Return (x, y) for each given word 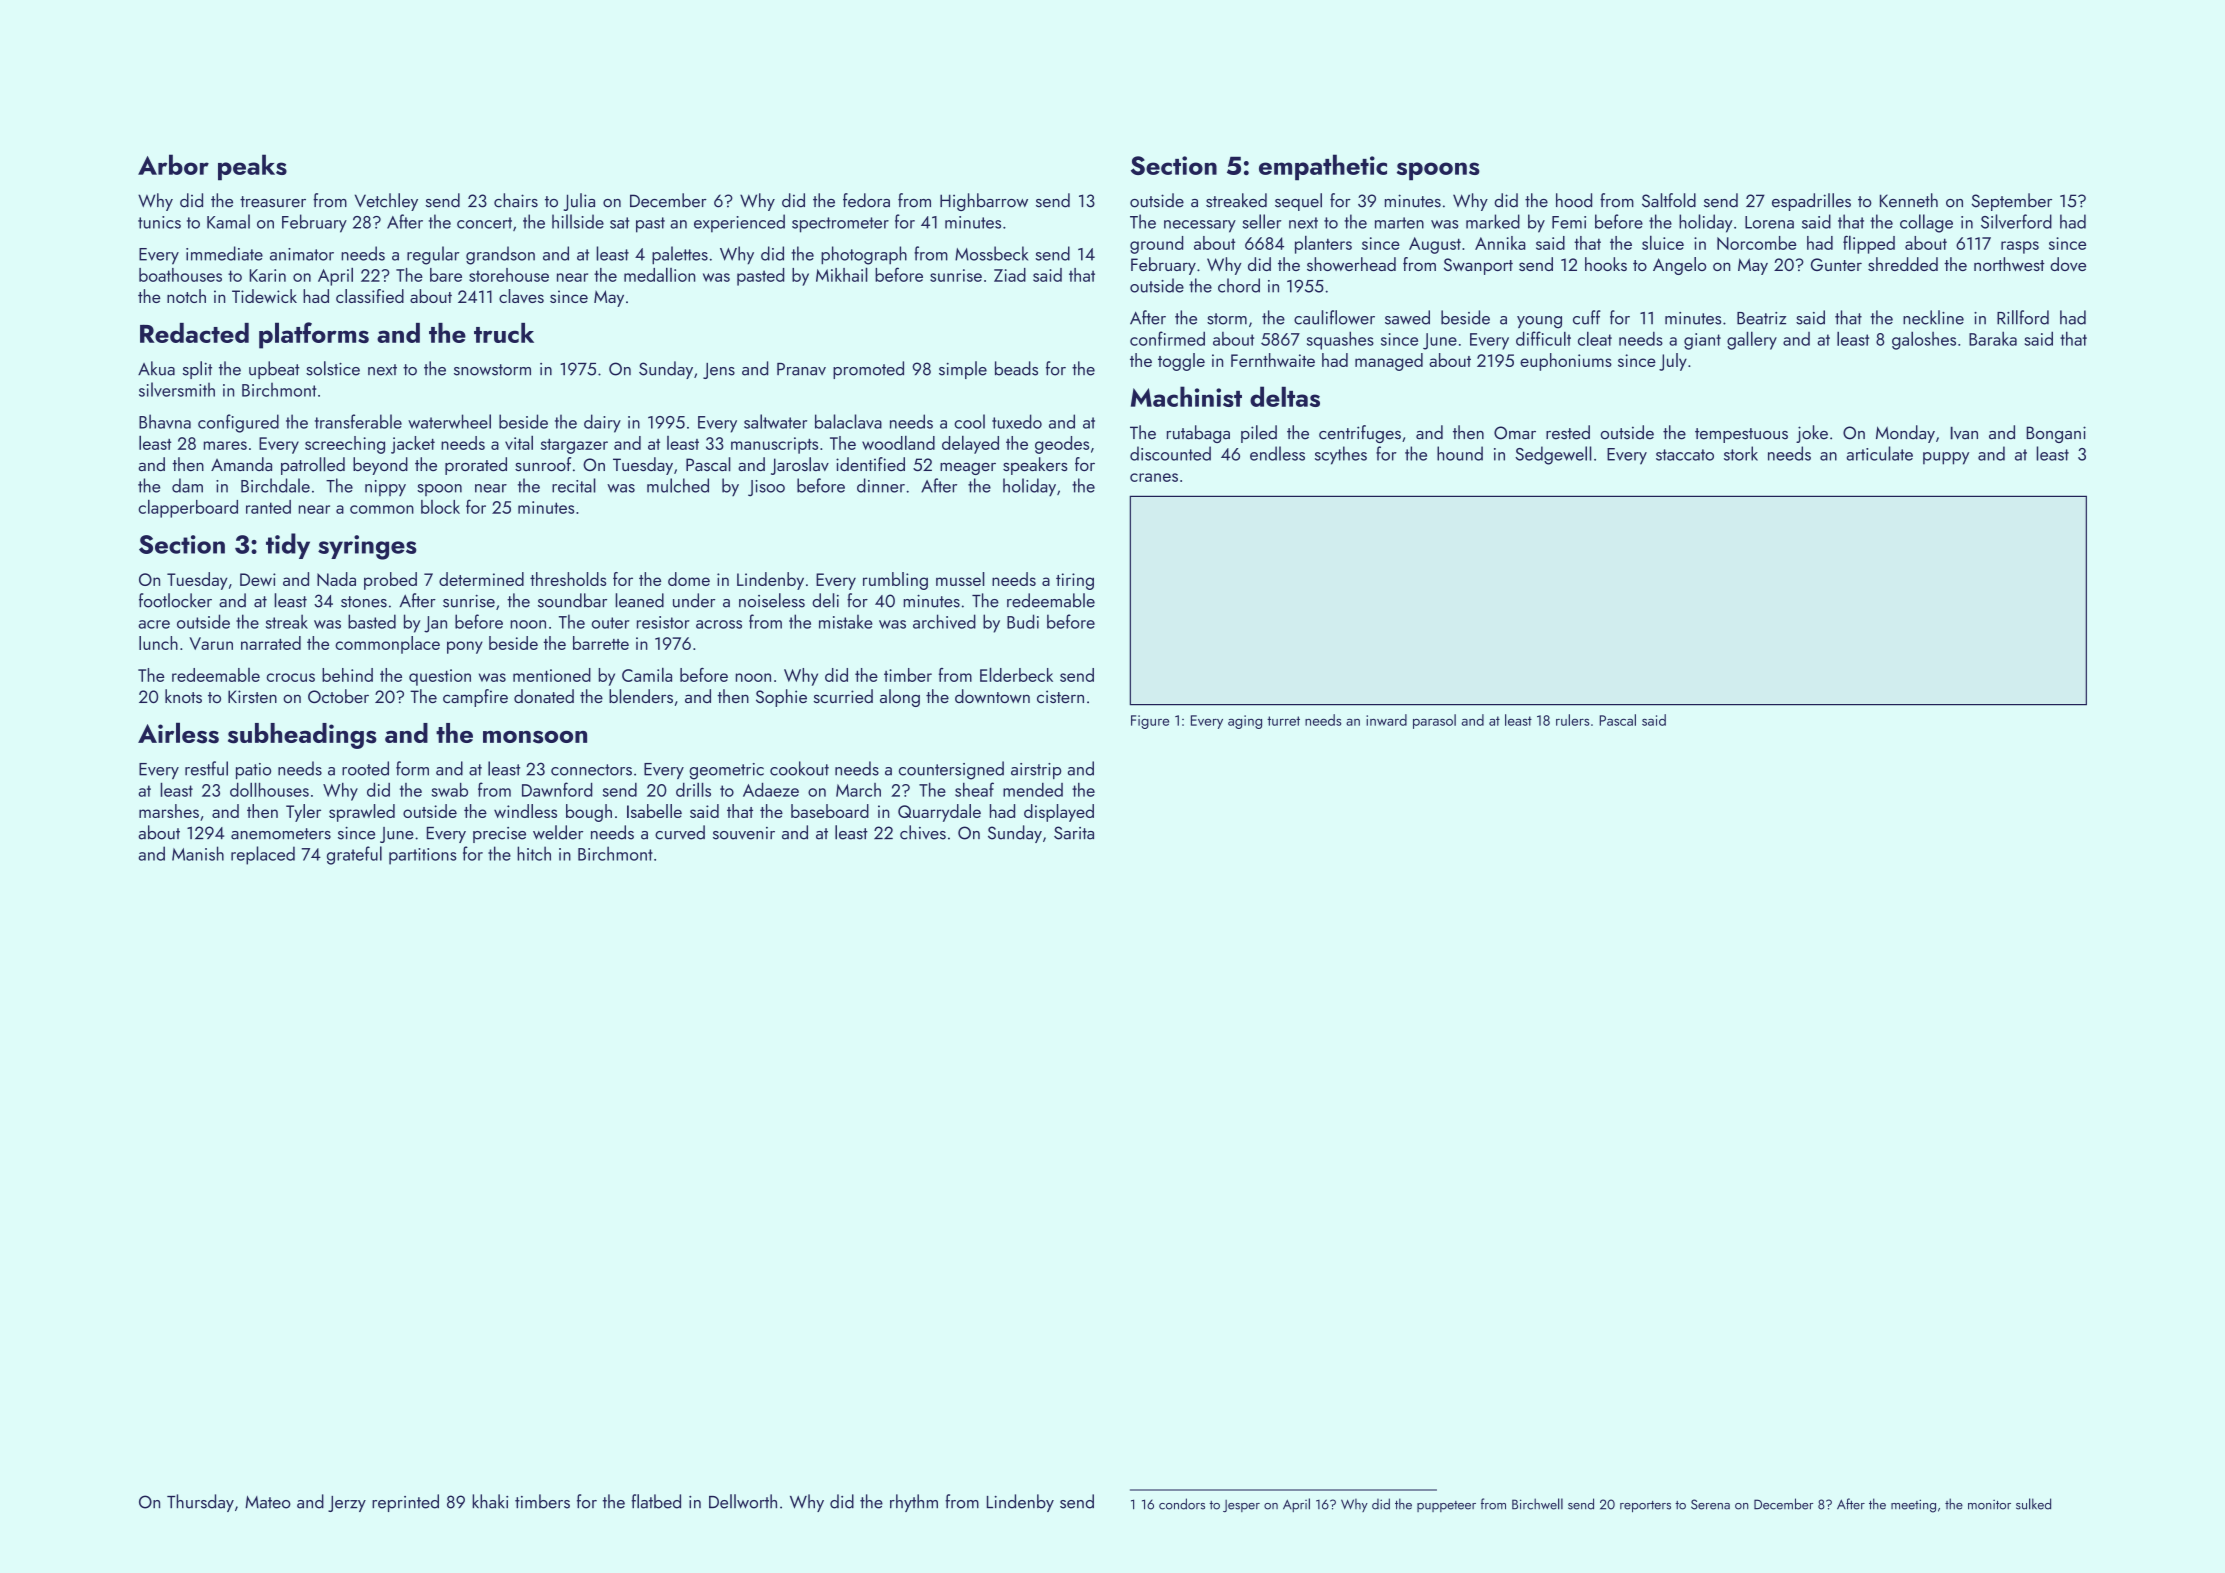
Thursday (200, 1503)
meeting (1913, 1506)
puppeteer (1446, 1506)
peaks (252, 167)
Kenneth (1909, 200)
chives (923, 832)
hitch (534, 853)
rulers (1573, 720)
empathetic (1323, 167)
